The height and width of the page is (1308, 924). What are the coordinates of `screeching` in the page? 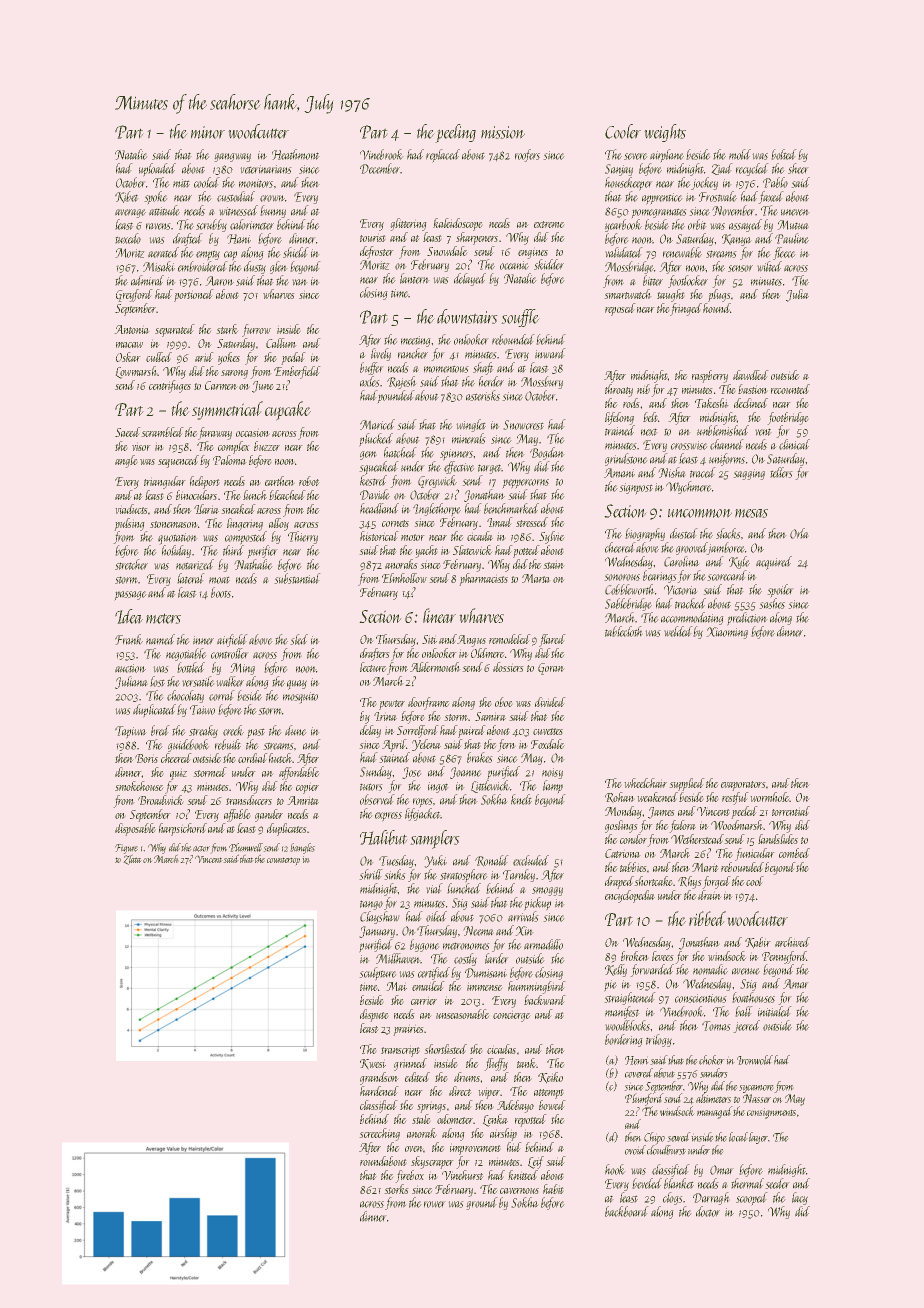 It's located at (379, 1134).
